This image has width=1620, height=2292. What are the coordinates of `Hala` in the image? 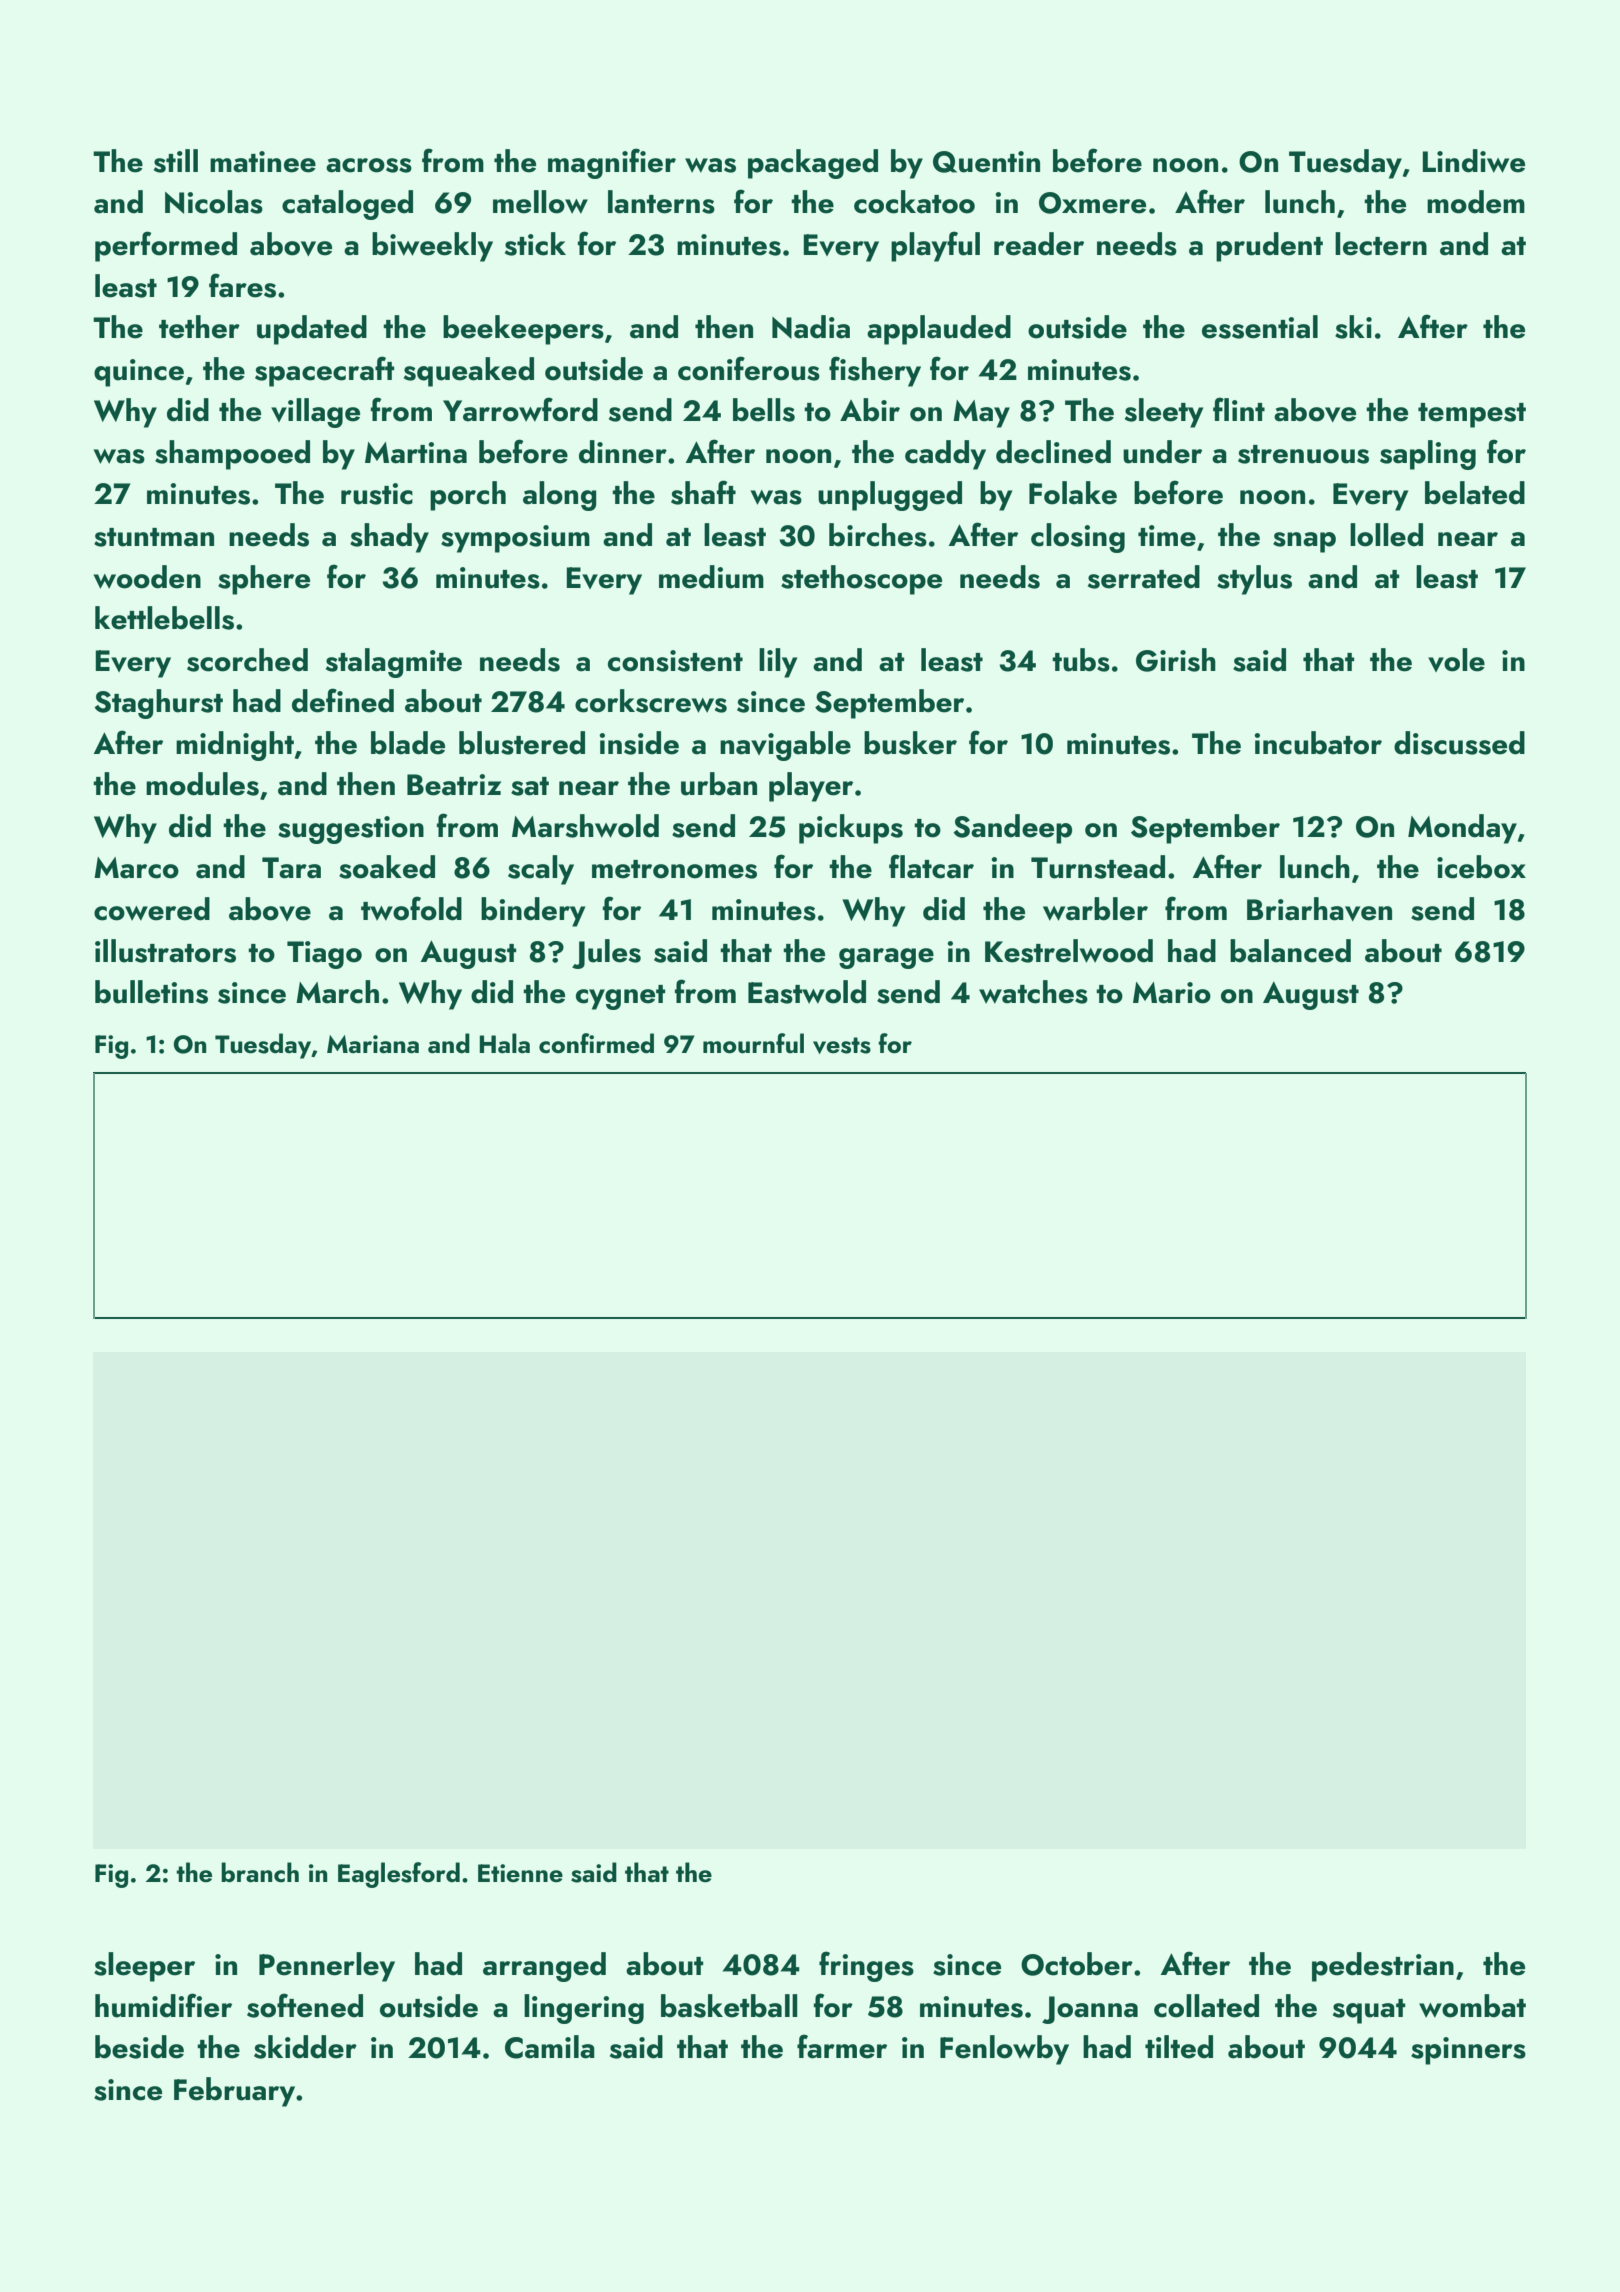 It's located at (504, 1043).
